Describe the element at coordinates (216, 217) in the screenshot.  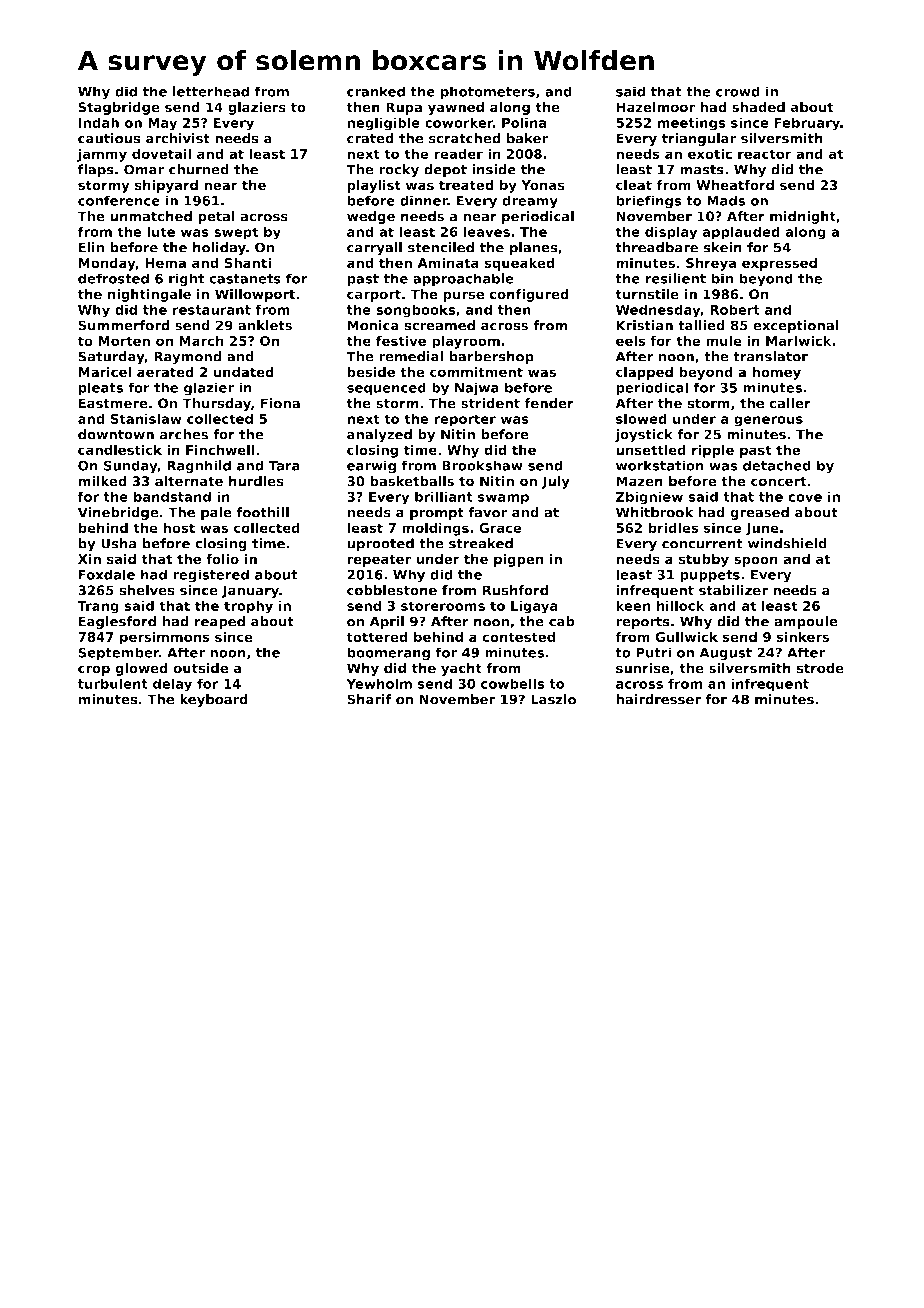
I see `petal` at that location.
